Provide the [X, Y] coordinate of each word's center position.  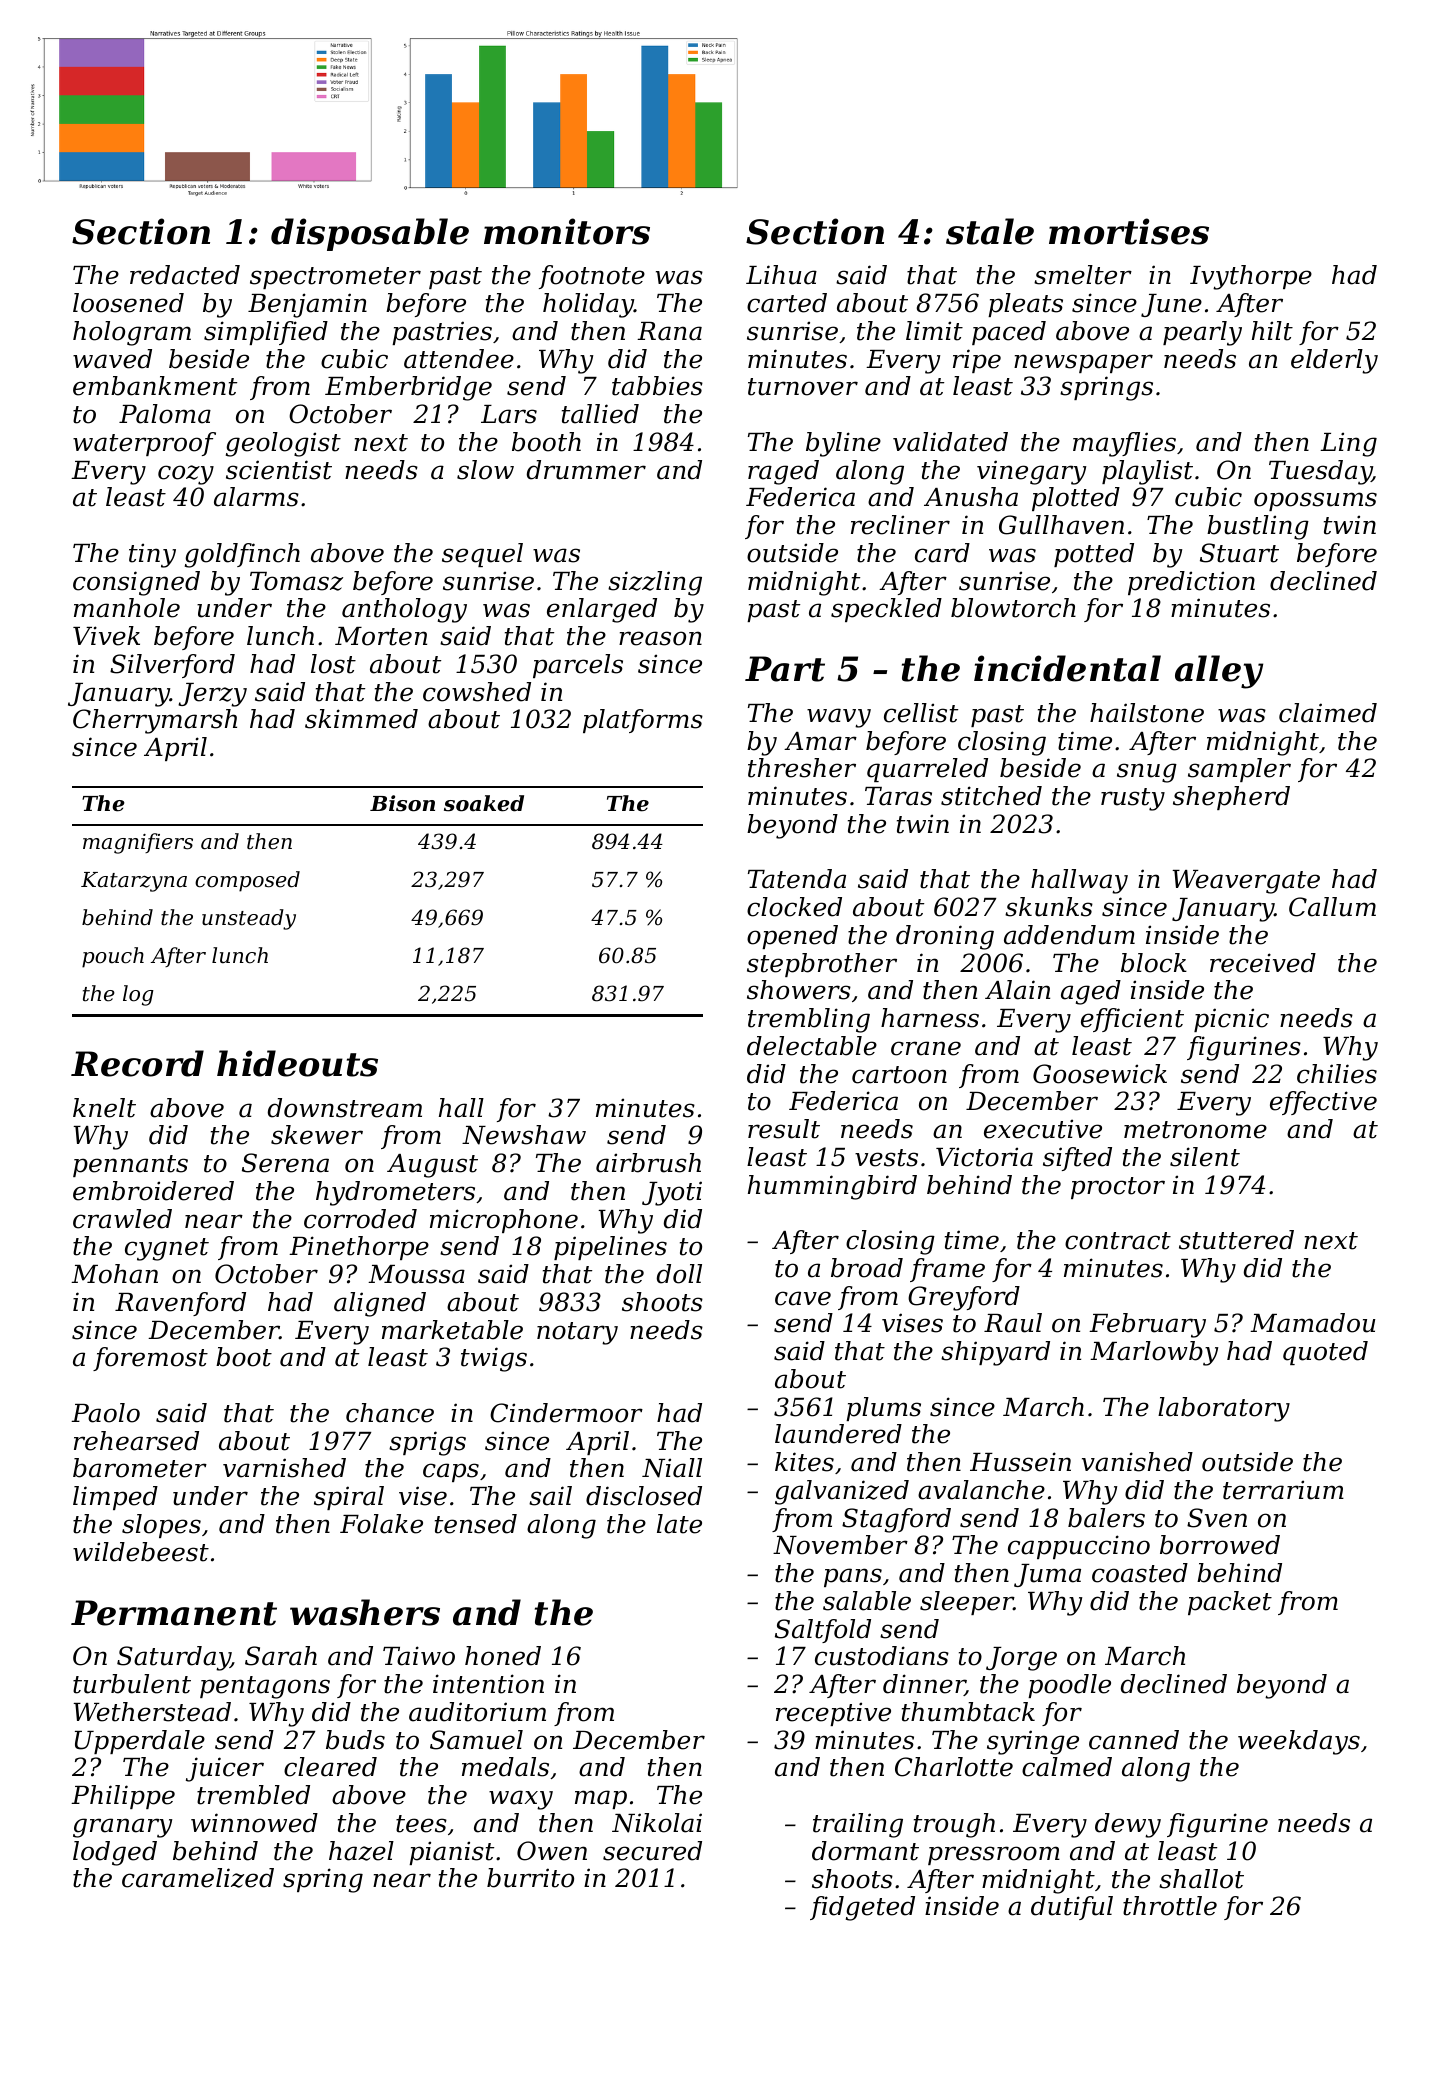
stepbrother [822, 965]
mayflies [1124, 444]
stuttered [1236, 1240]
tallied [600, 414]
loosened [128, 303]
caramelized [198, 1878]
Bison [402, 803]
